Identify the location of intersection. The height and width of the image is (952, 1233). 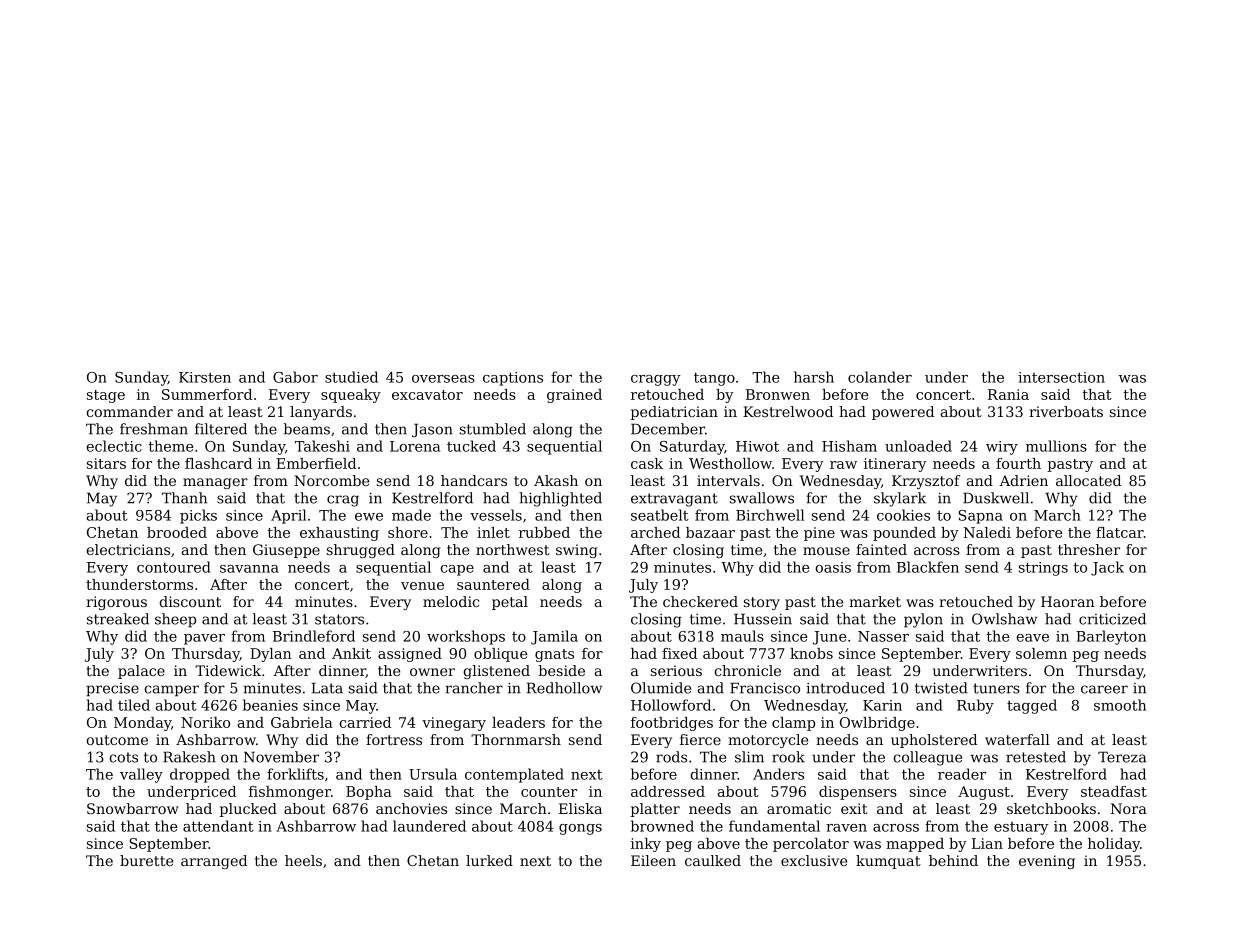
(1061, 377).
